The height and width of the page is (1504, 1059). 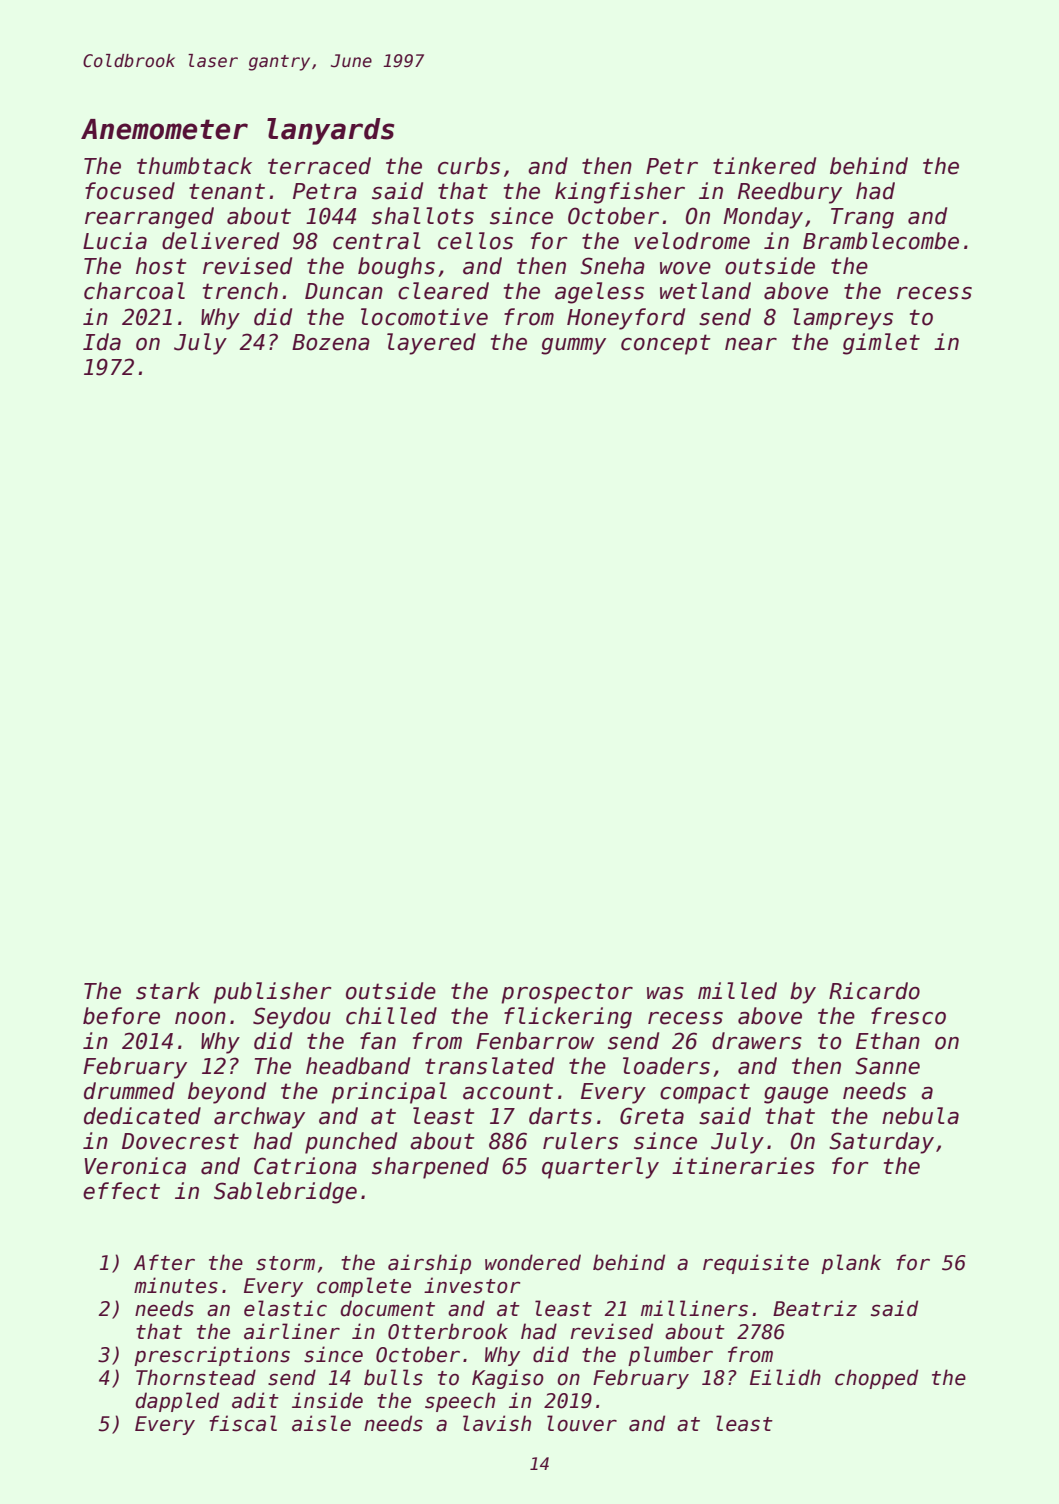 What do you see at coordinates (567, 993) in the page?
I see `prospector` at bounding box center [567, 993].
